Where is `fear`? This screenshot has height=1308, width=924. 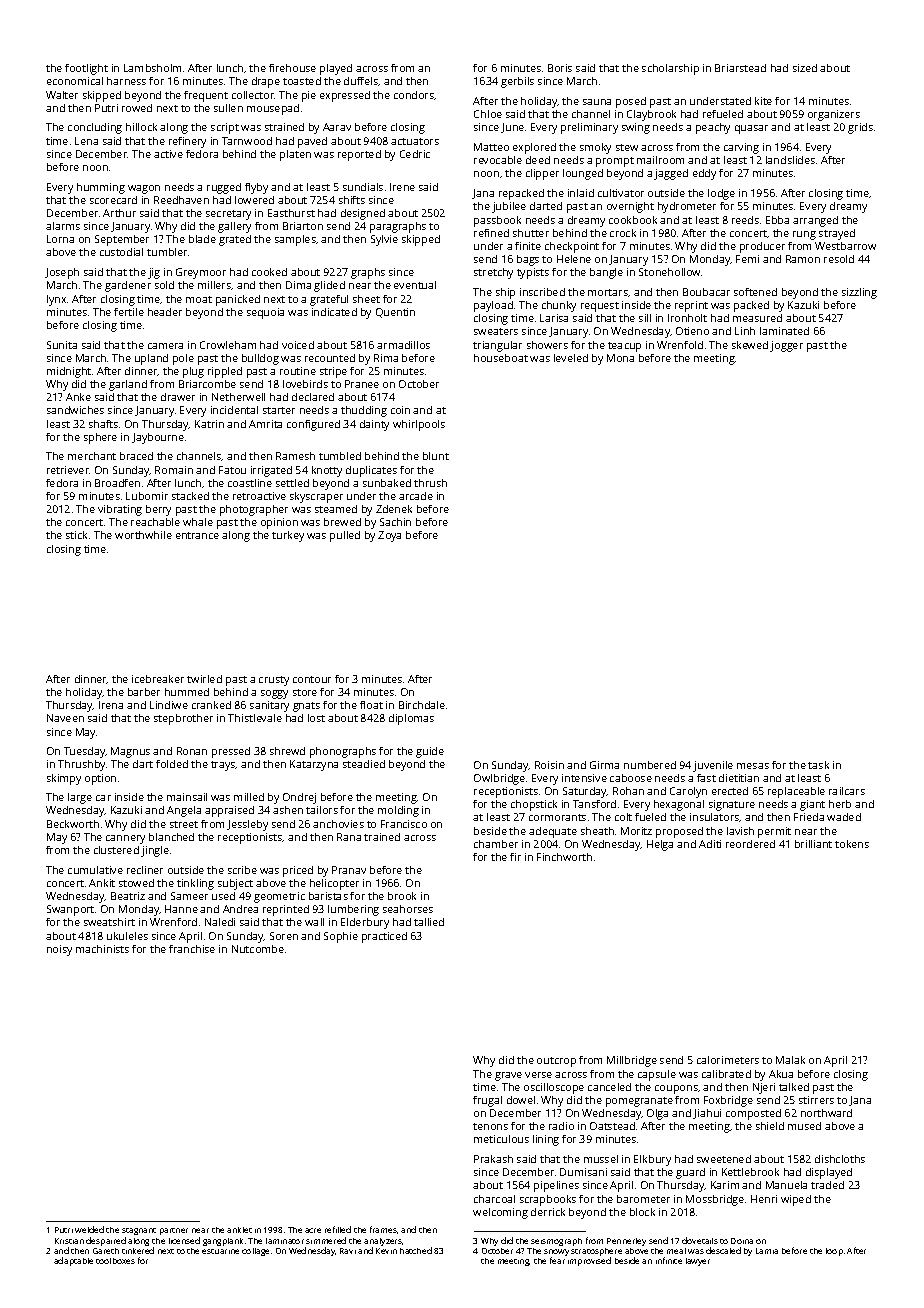 fear is located at coordinates (557, 1261).
